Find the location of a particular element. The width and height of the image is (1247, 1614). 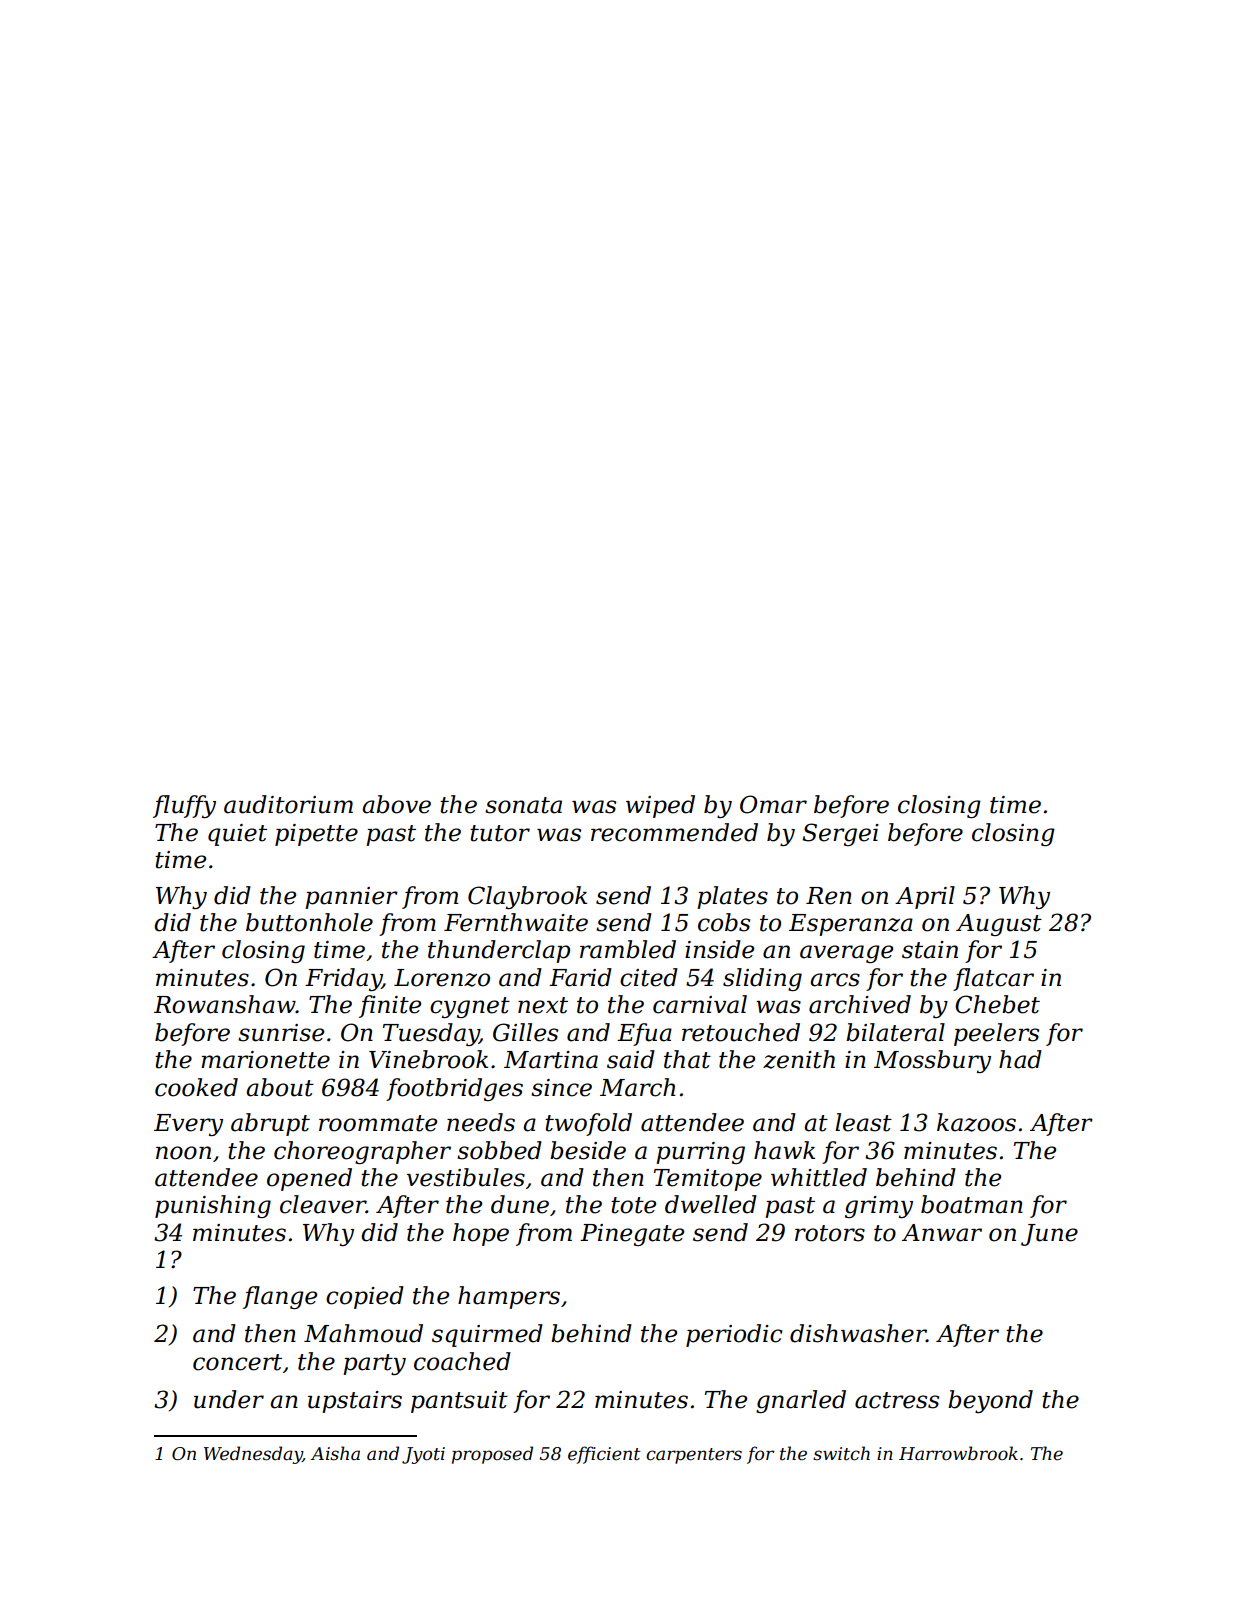

punishing is located at coordinates (213, 1206).
